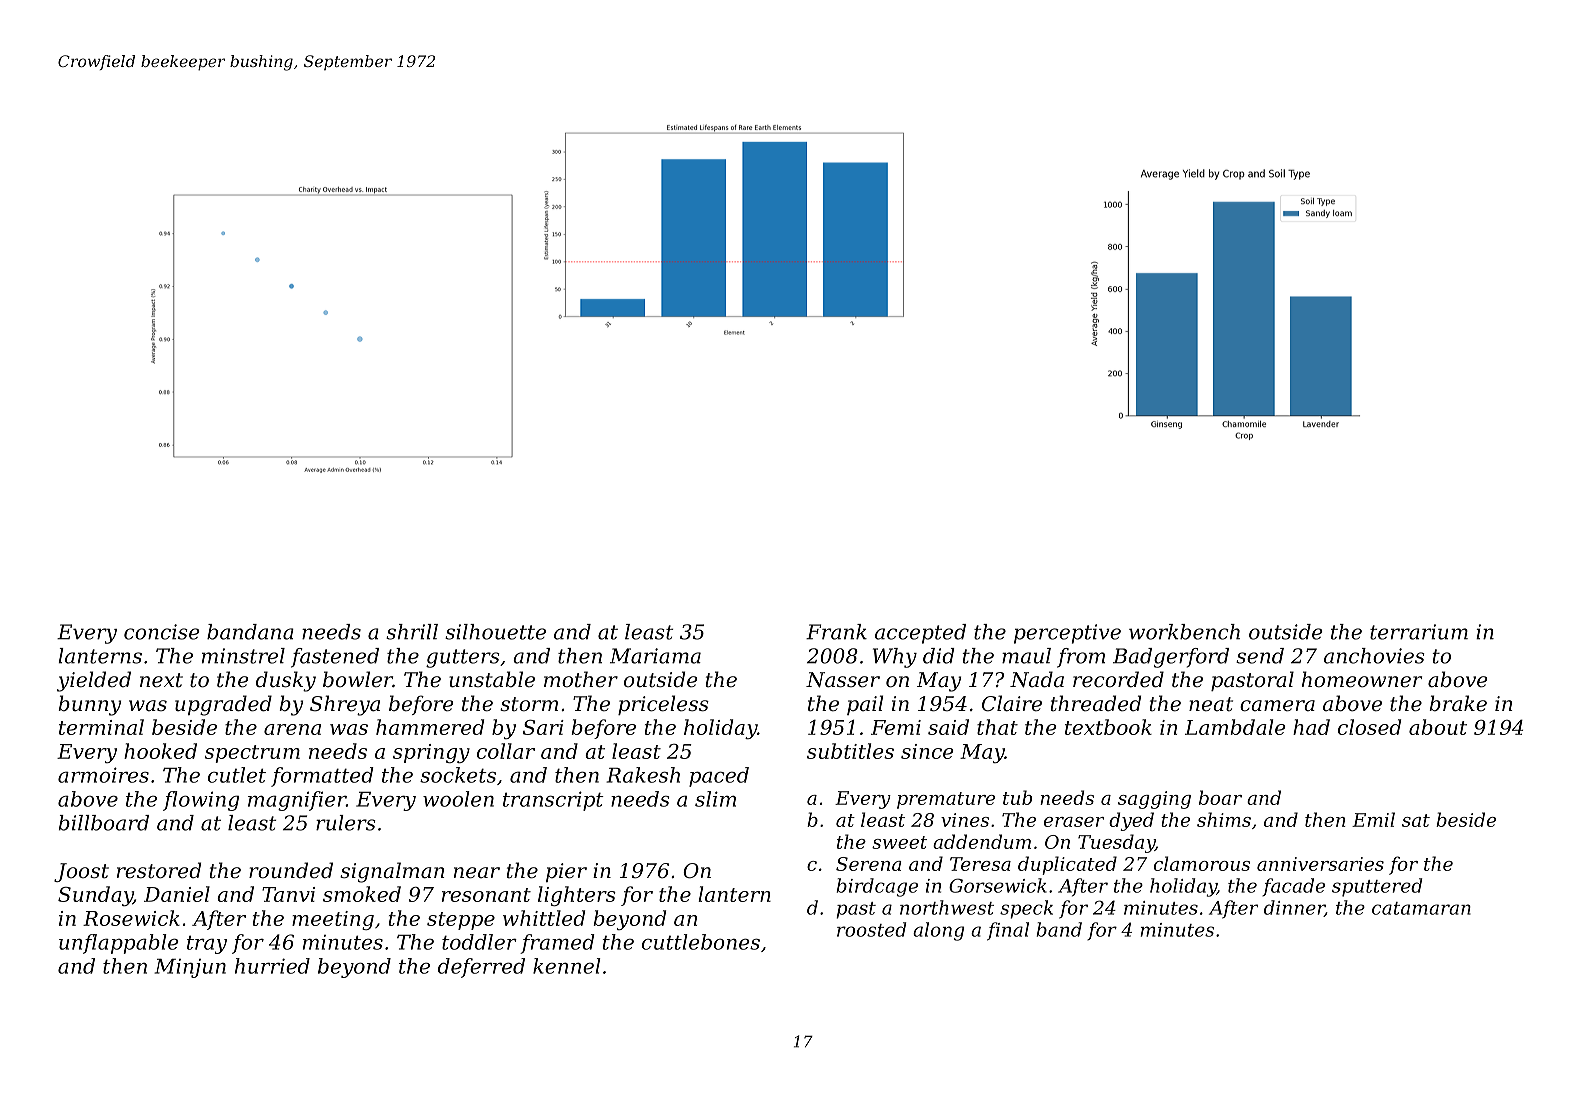 The height and width of the screenshot is (1120, 1585). Describe the element at coordinates (481, 968) in the screenshot. I see `deferred` at that location.
